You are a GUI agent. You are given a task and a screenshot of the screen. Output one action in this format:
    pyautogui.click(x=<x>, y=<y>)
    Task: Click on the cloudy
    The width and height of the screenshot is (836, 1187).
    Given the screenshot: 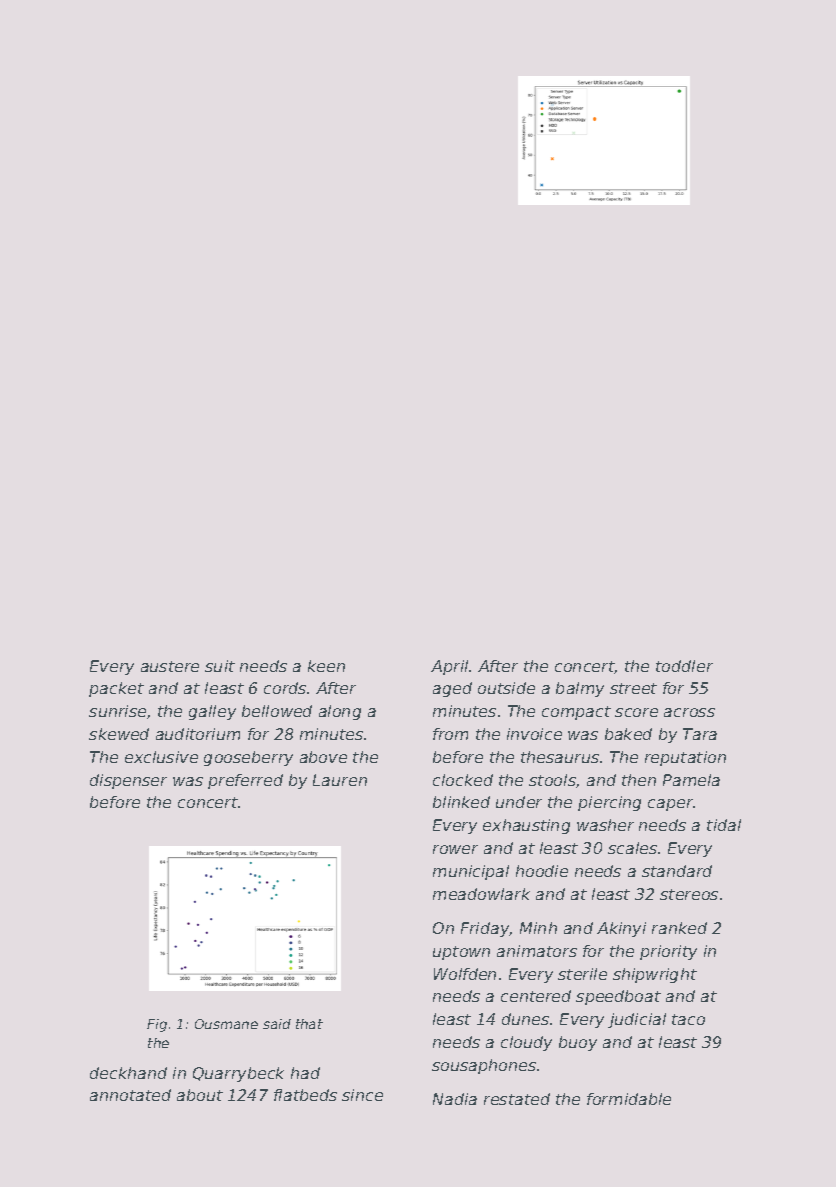 What is the action you would take?
    pyautogui.click(x=526, y=1043)
